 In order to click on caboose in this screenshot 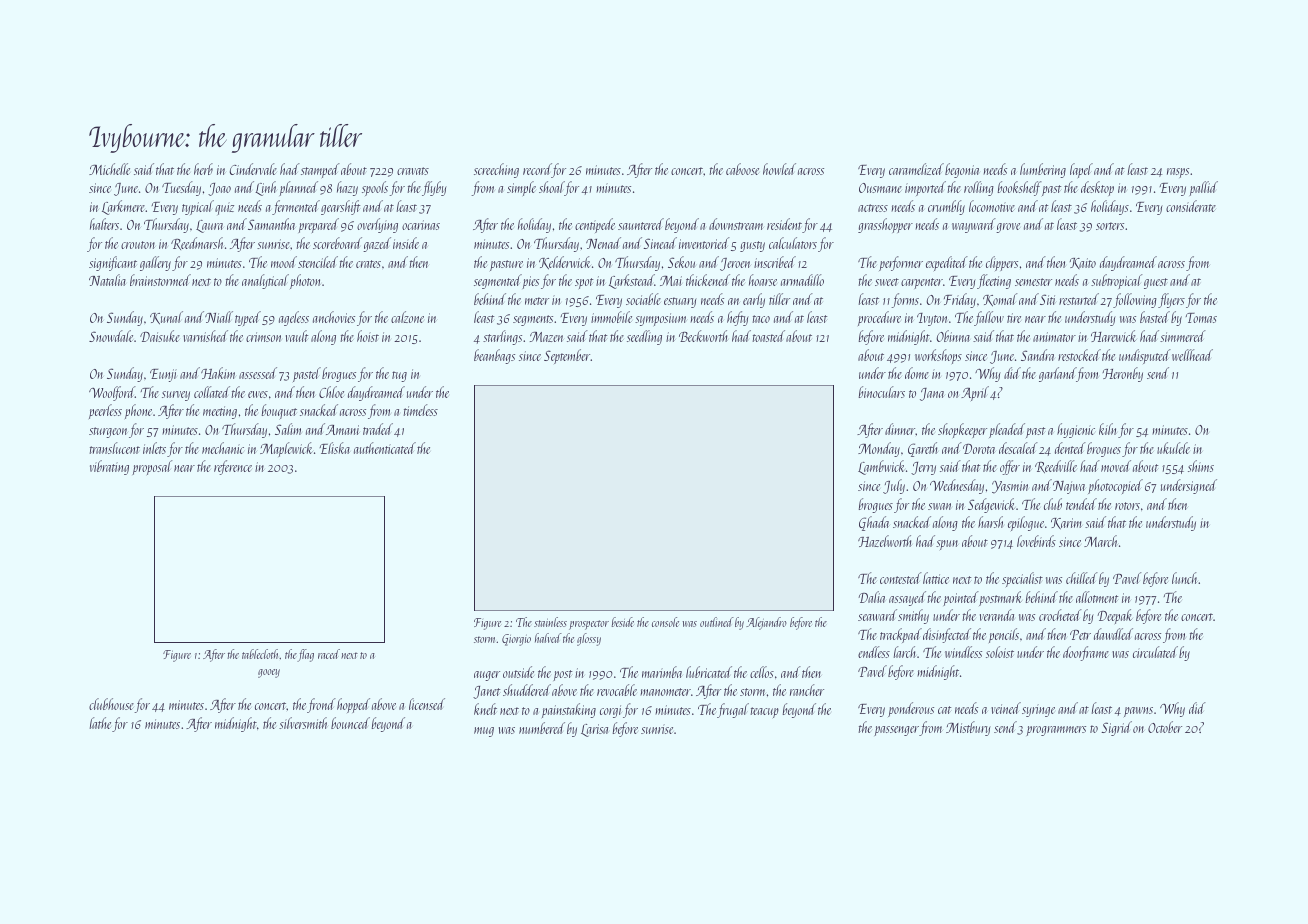, I will do `click(742, 169)`.
